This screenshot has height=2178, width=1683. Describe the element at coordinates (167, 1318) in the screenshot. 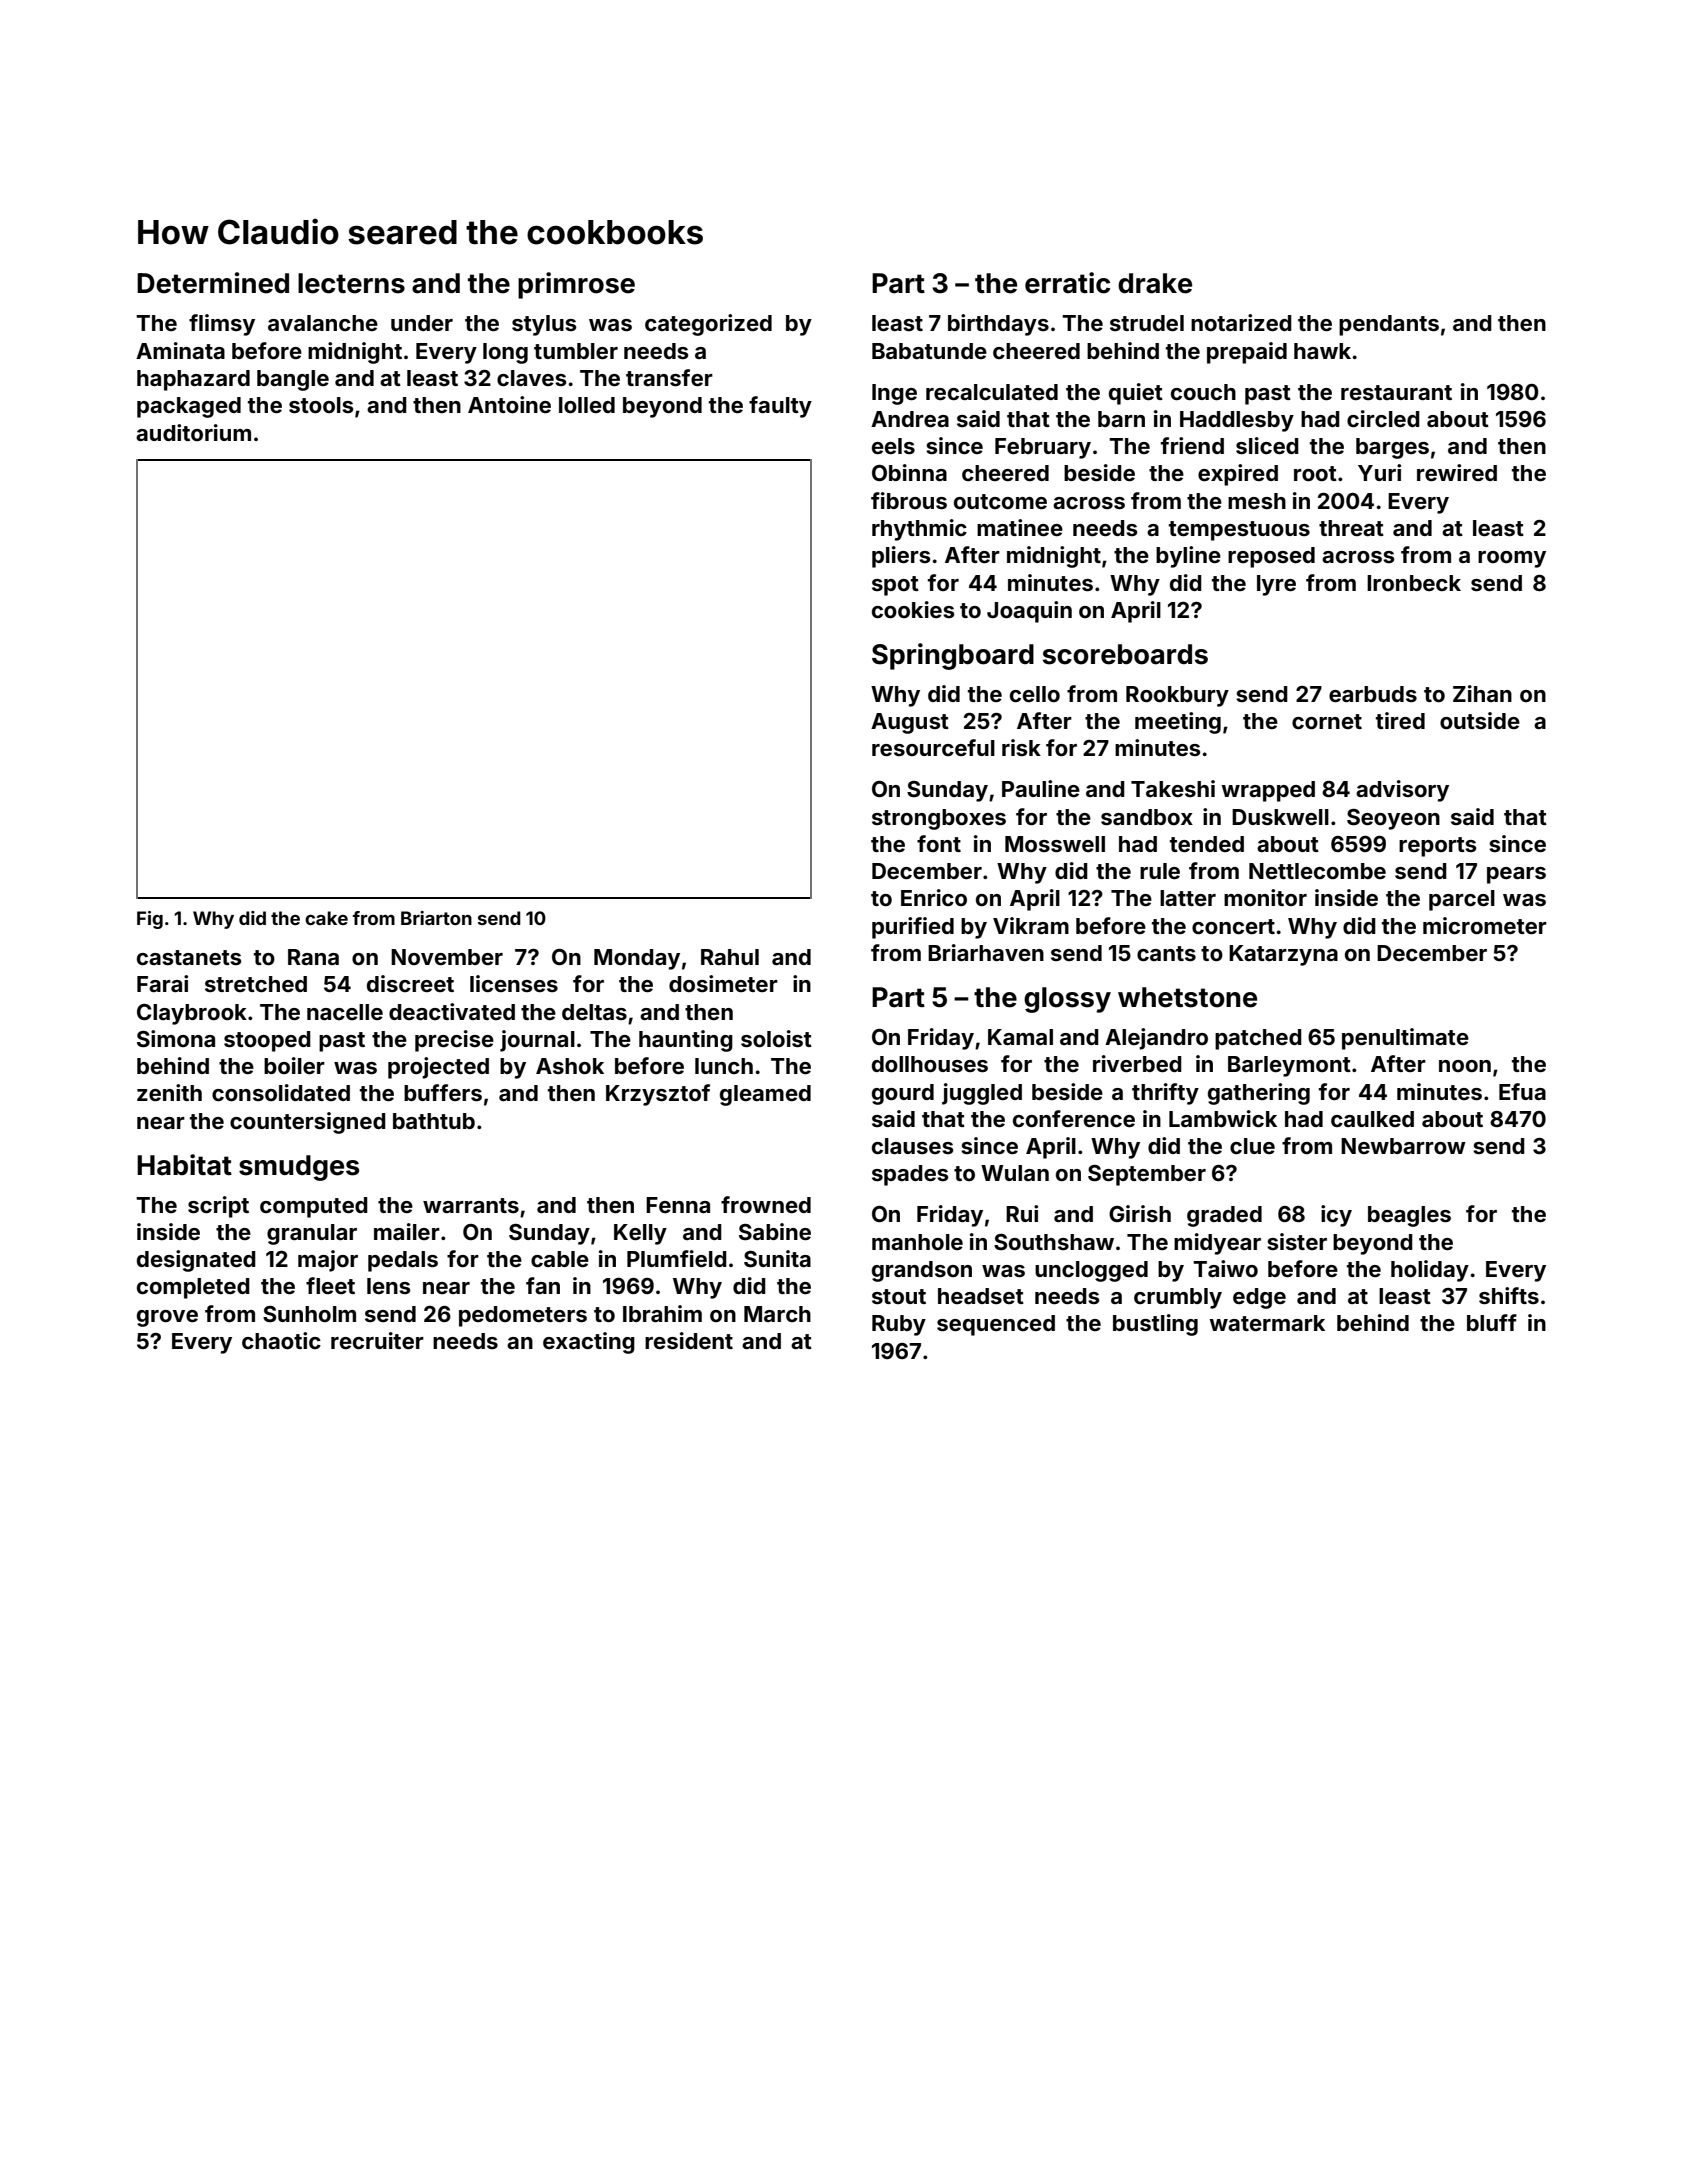

I see `grove` at that location.
